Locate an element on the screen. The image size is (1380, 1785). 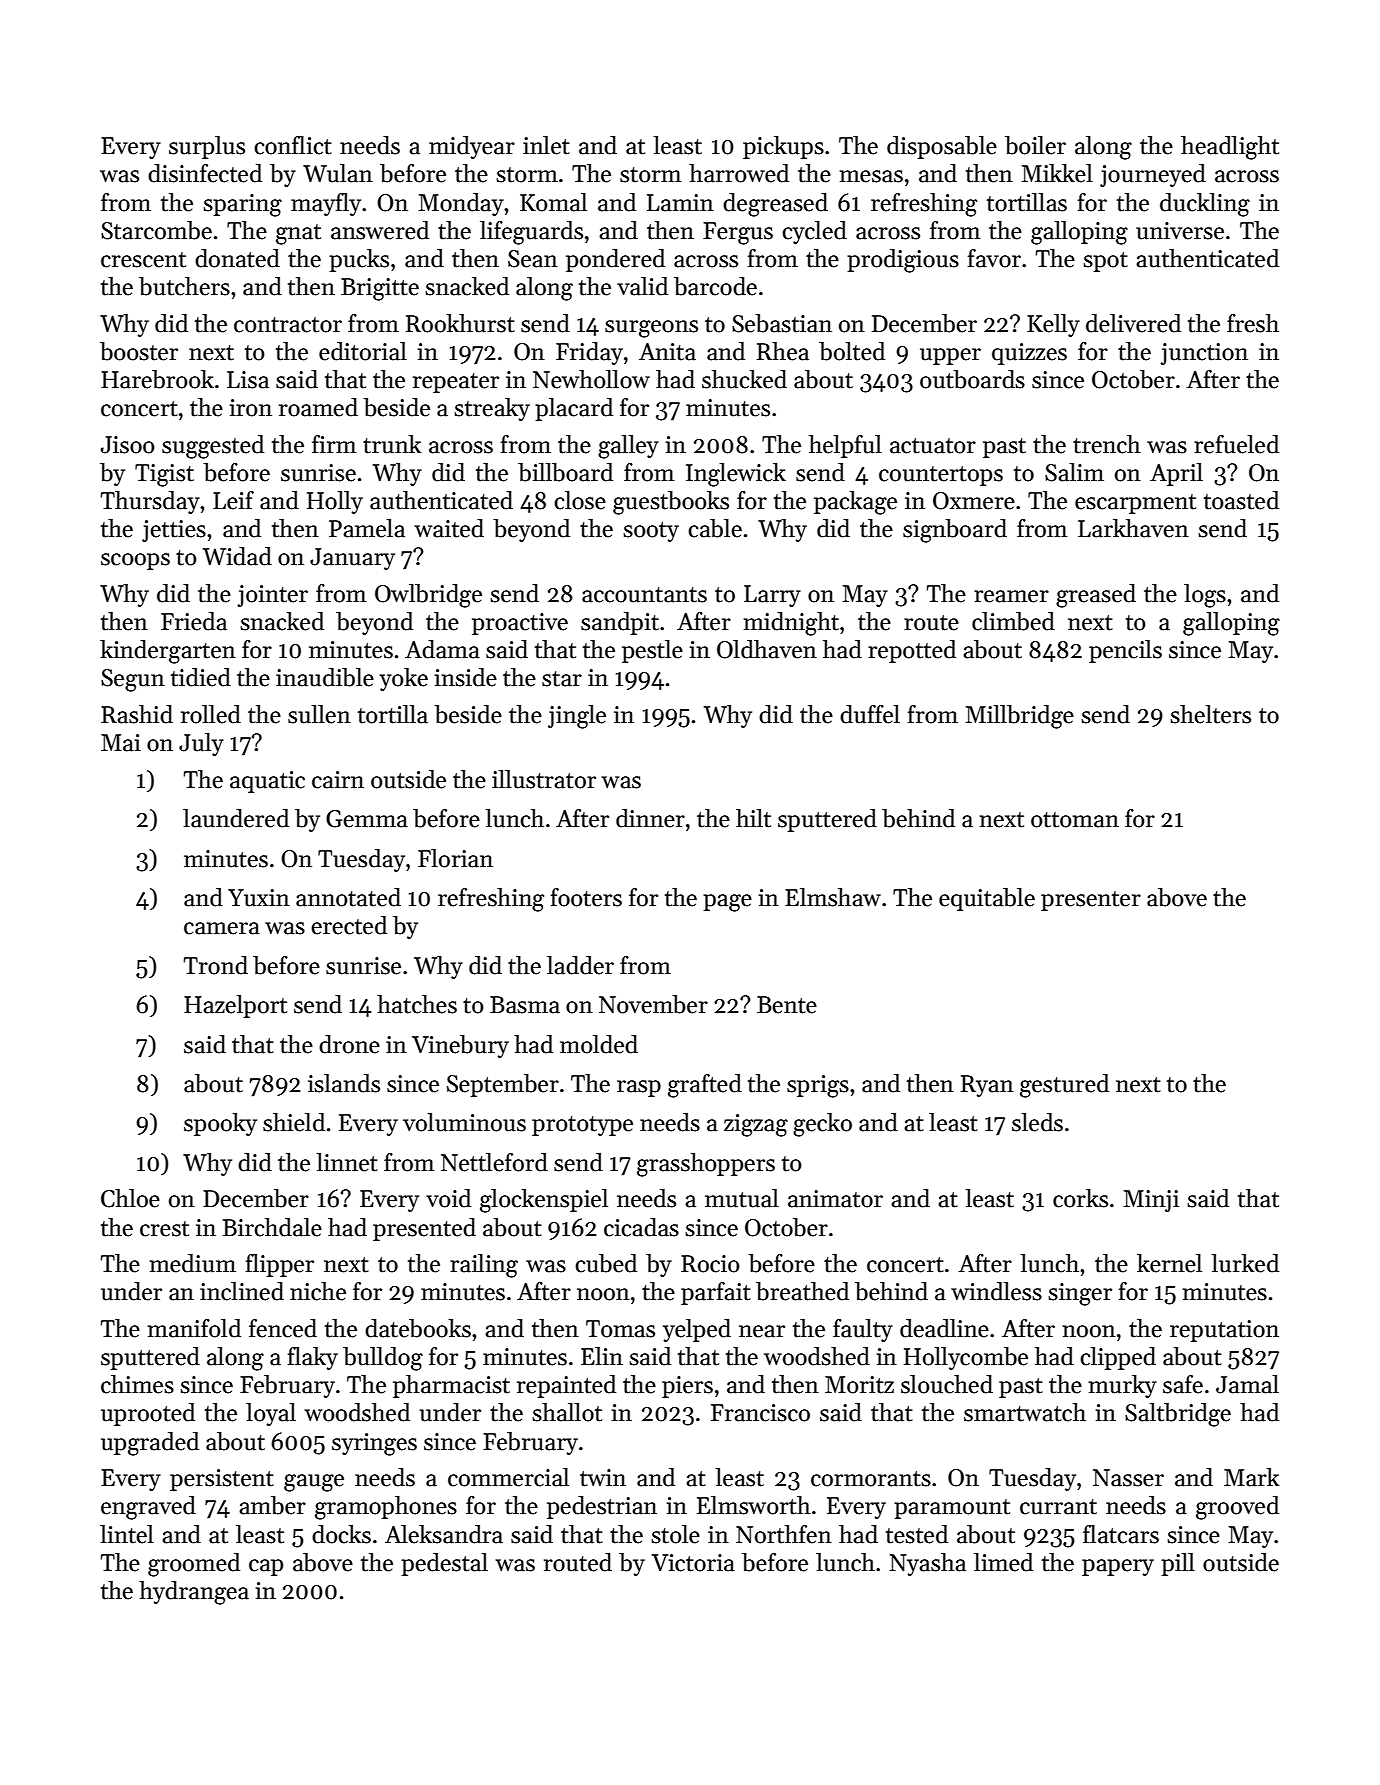
illustrator is located at coordinates (544, 779).
